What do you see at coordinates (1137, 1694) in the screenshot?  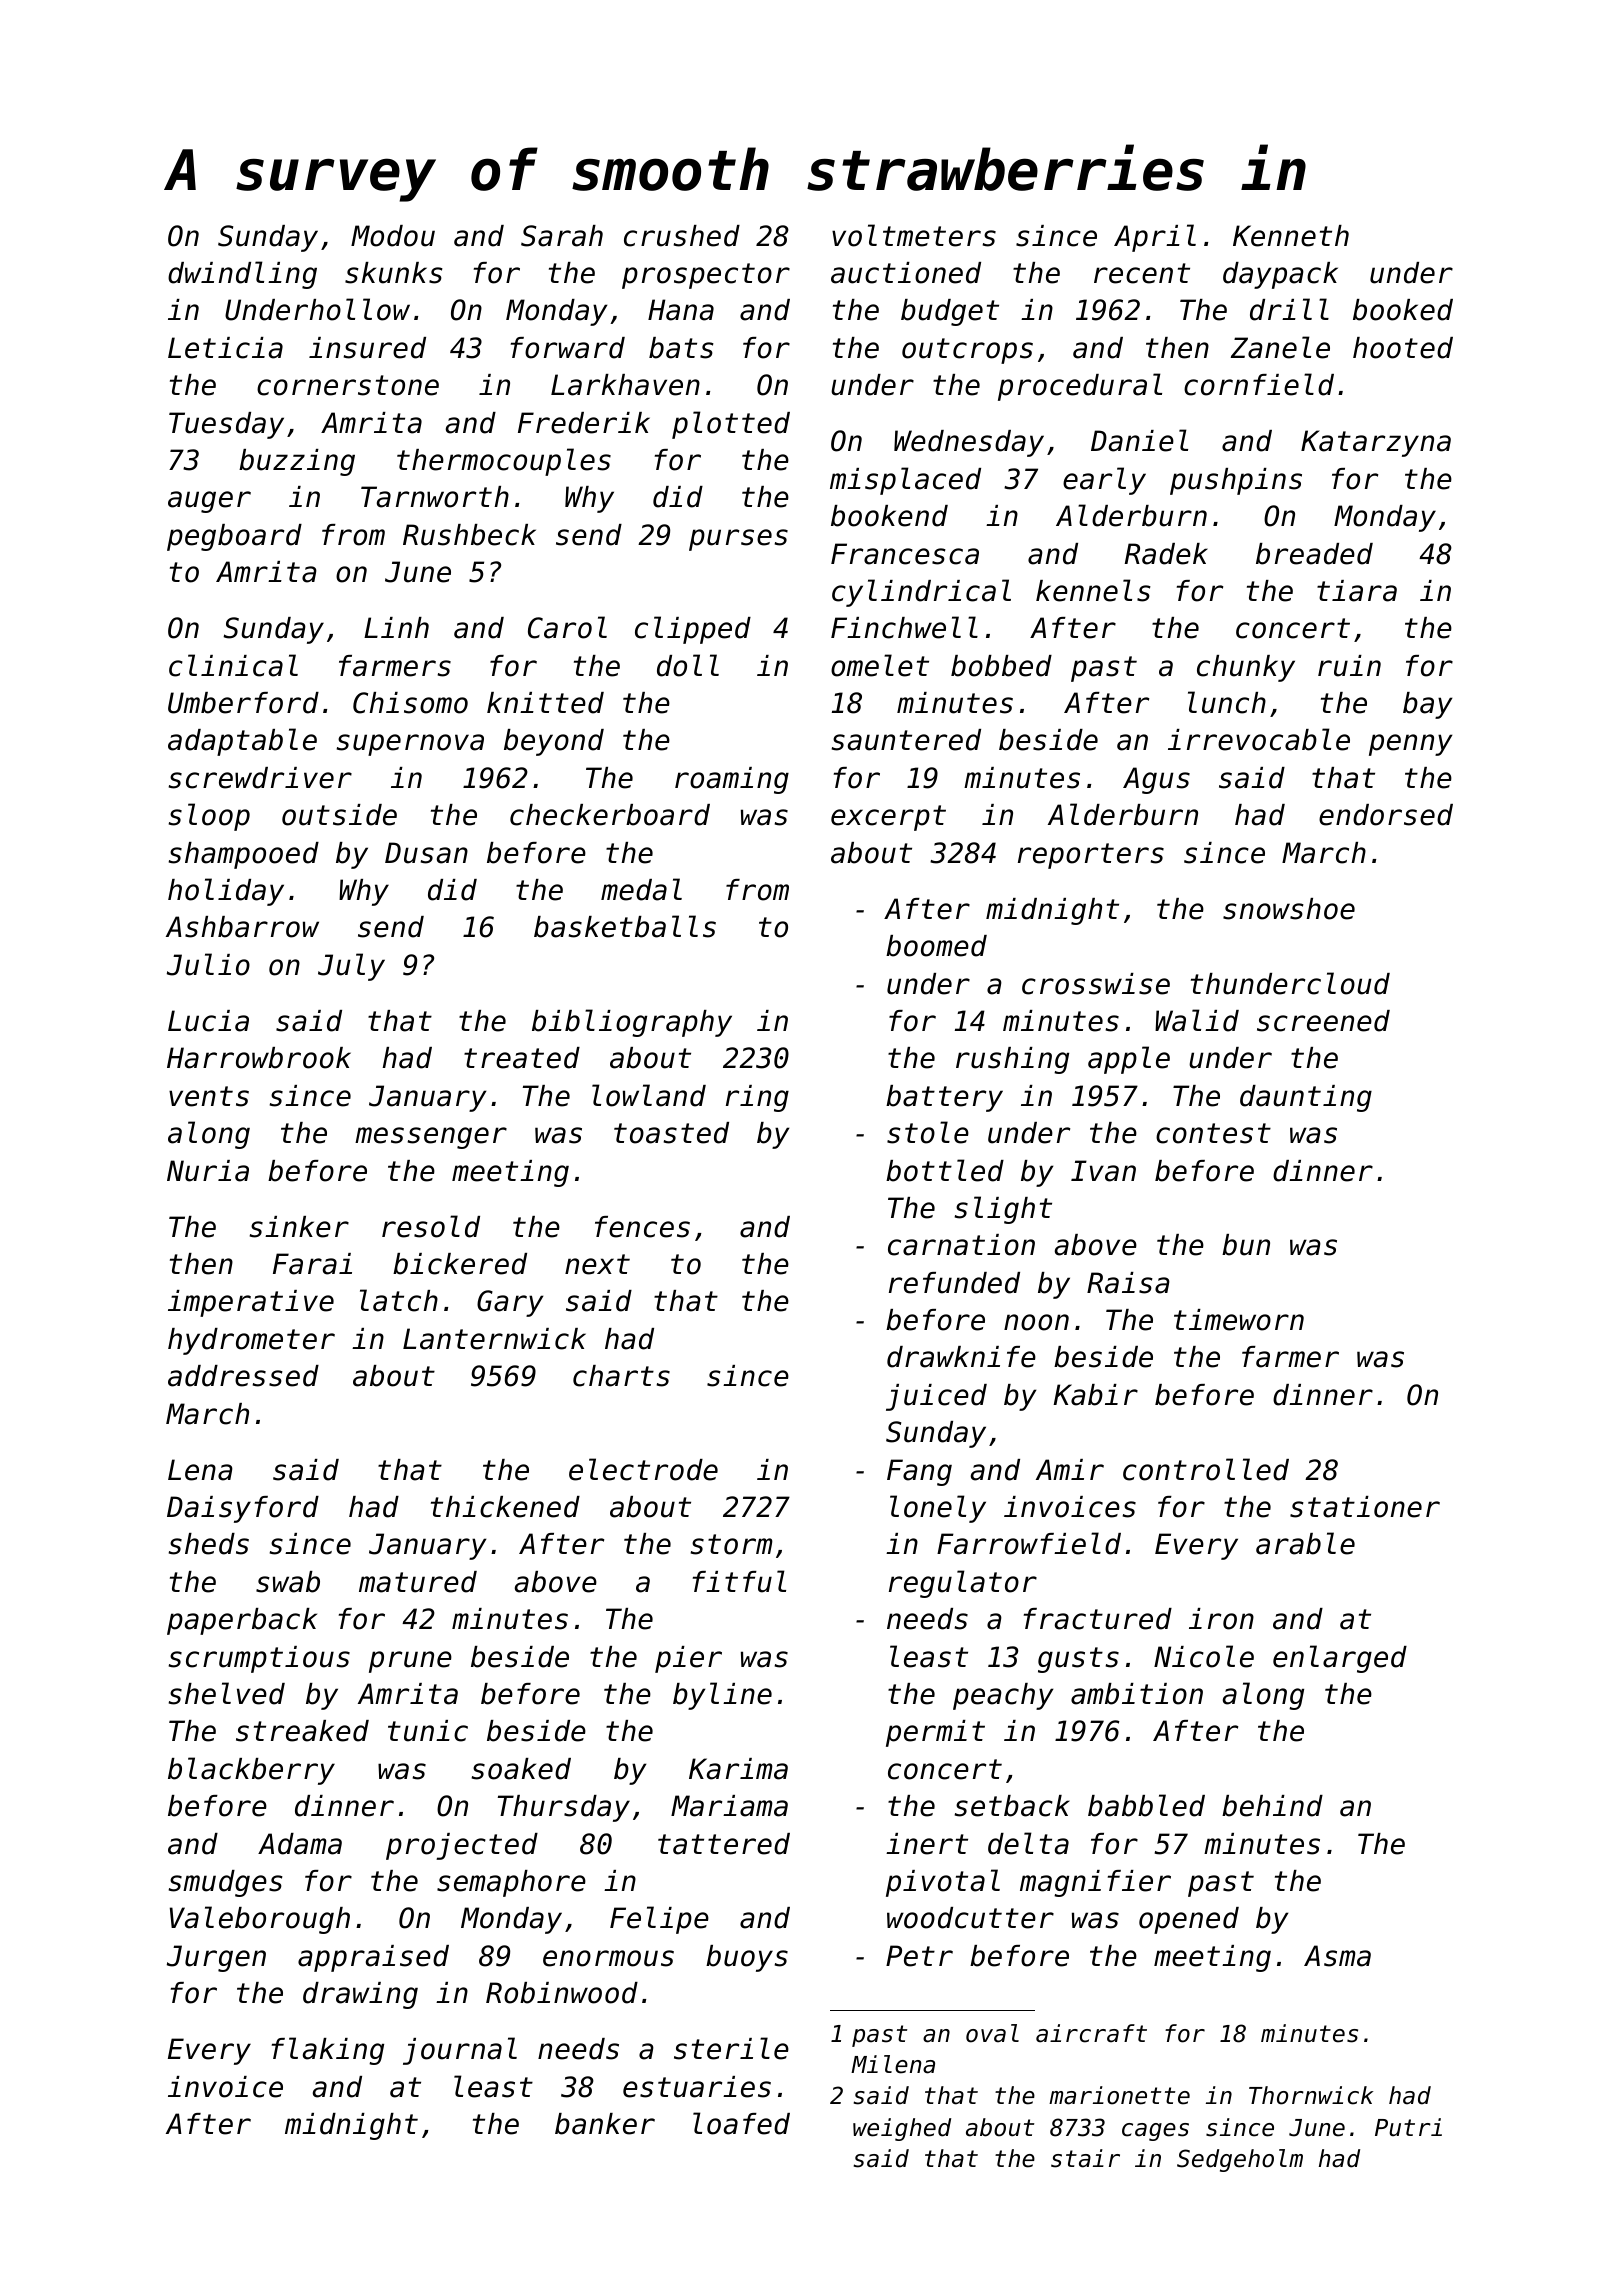 I see `ambition` at bounding box center [1137, 1694].
